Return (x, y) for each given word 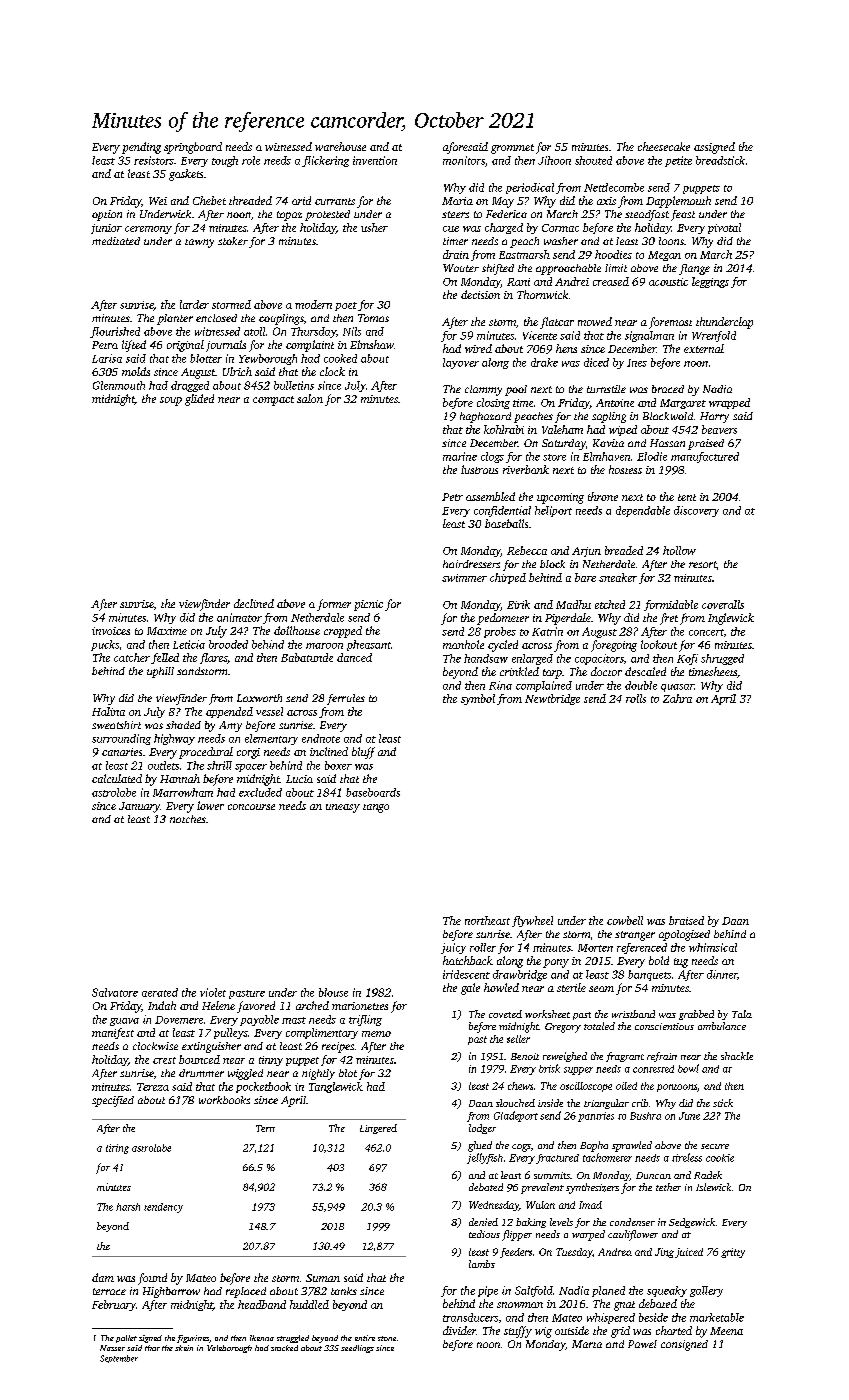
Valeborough (229, 1349)
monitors (464, 160)
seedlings (357, 1349)
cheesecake (664, 146)
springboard (193, 148)
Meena (726, 1331)
